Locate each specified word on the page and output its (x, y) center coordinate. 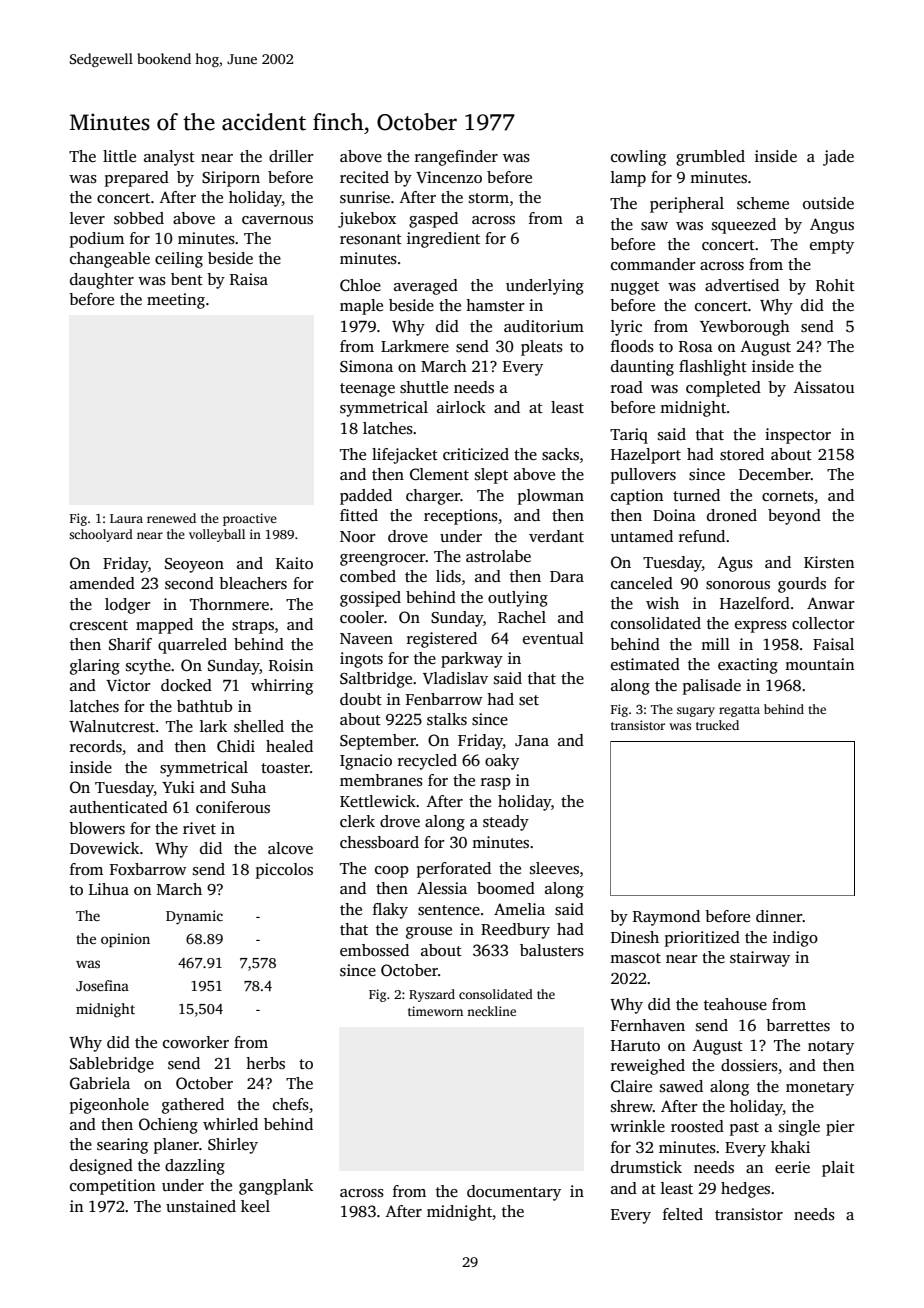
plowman (551, 497)
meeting (176, 301)
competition (112, 1187)
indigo (795, 939)
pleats (542, 348)
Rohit (835, 285)
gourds (802, 585)
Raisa (249, 279)
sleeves (554, 868)
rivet (199, 828)
